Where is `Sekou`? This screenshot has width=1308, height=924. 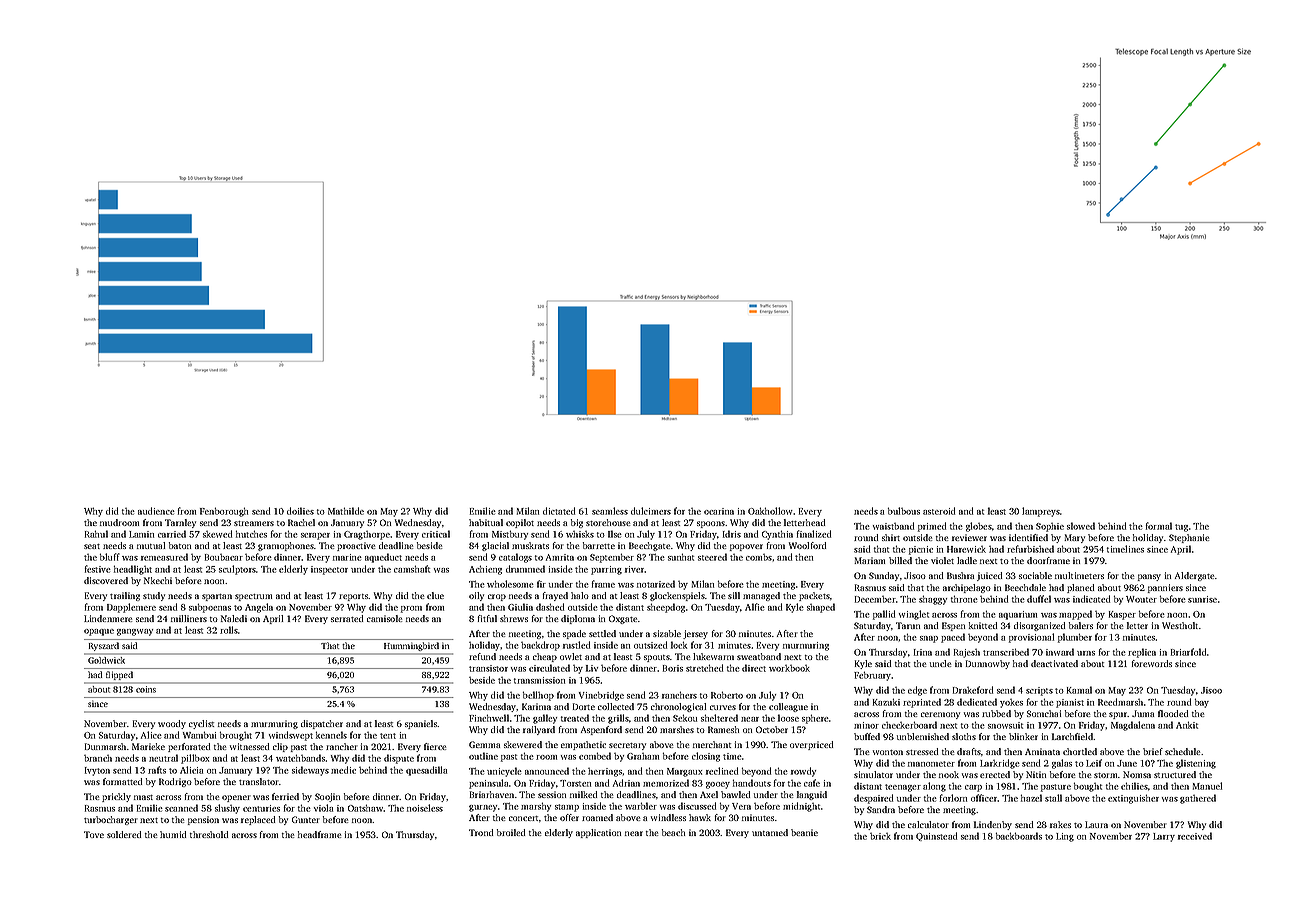 Sekou is located at coordinates (685, 718).
